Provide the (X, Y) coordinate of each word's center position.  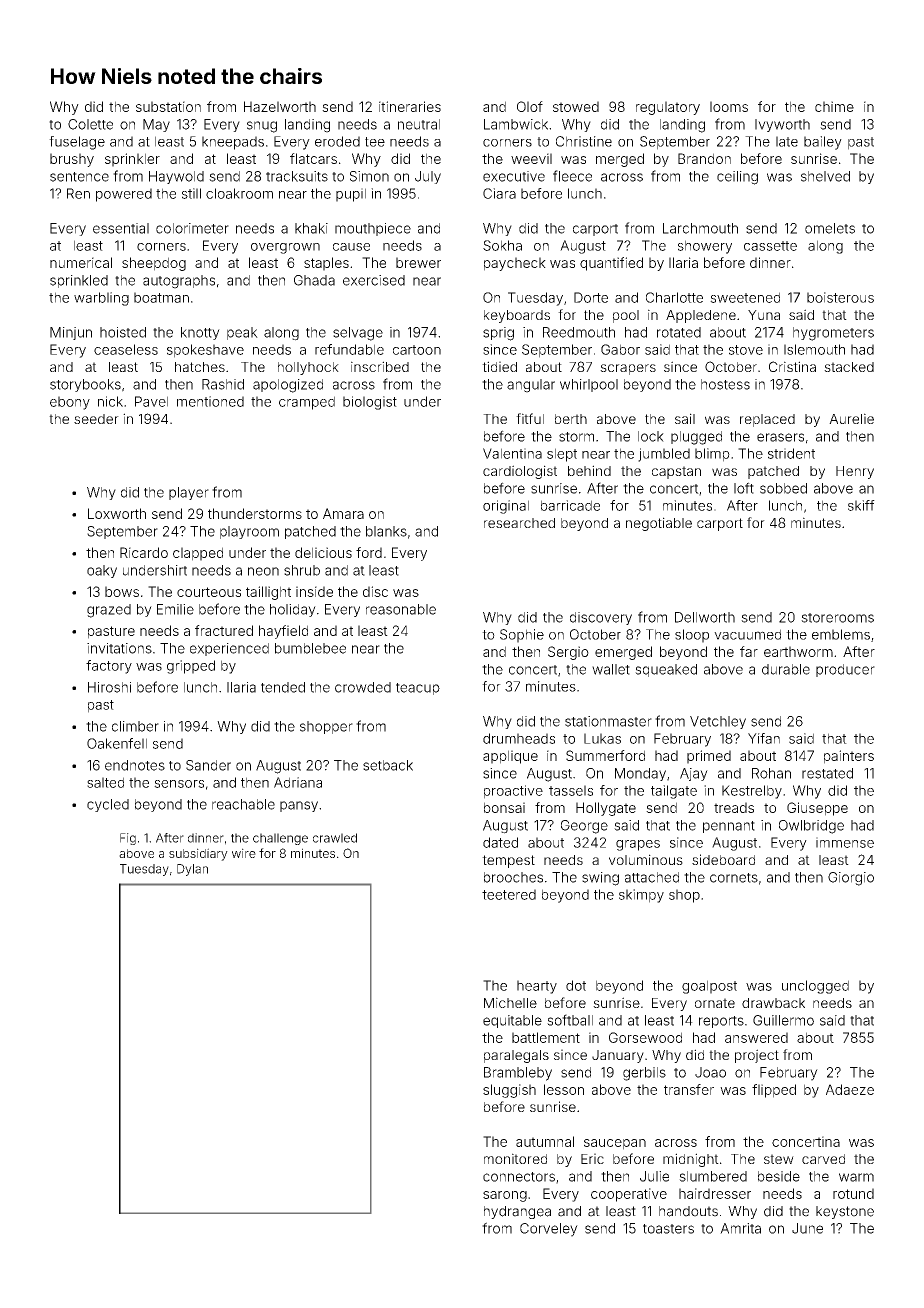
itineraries (410, 106)
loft (744, 488)
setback (388, 765)
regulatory (668, 108)
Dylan (192, 870)
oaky (102, 571)
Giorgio (851, 879)
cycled (108, 805)
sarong (505, 1196)
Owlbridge (811, 827)
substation (168, 106)
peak (242, 333)
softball (570, 1020)
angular (531, 386)
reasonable (401, 609)
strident (791, 453)
